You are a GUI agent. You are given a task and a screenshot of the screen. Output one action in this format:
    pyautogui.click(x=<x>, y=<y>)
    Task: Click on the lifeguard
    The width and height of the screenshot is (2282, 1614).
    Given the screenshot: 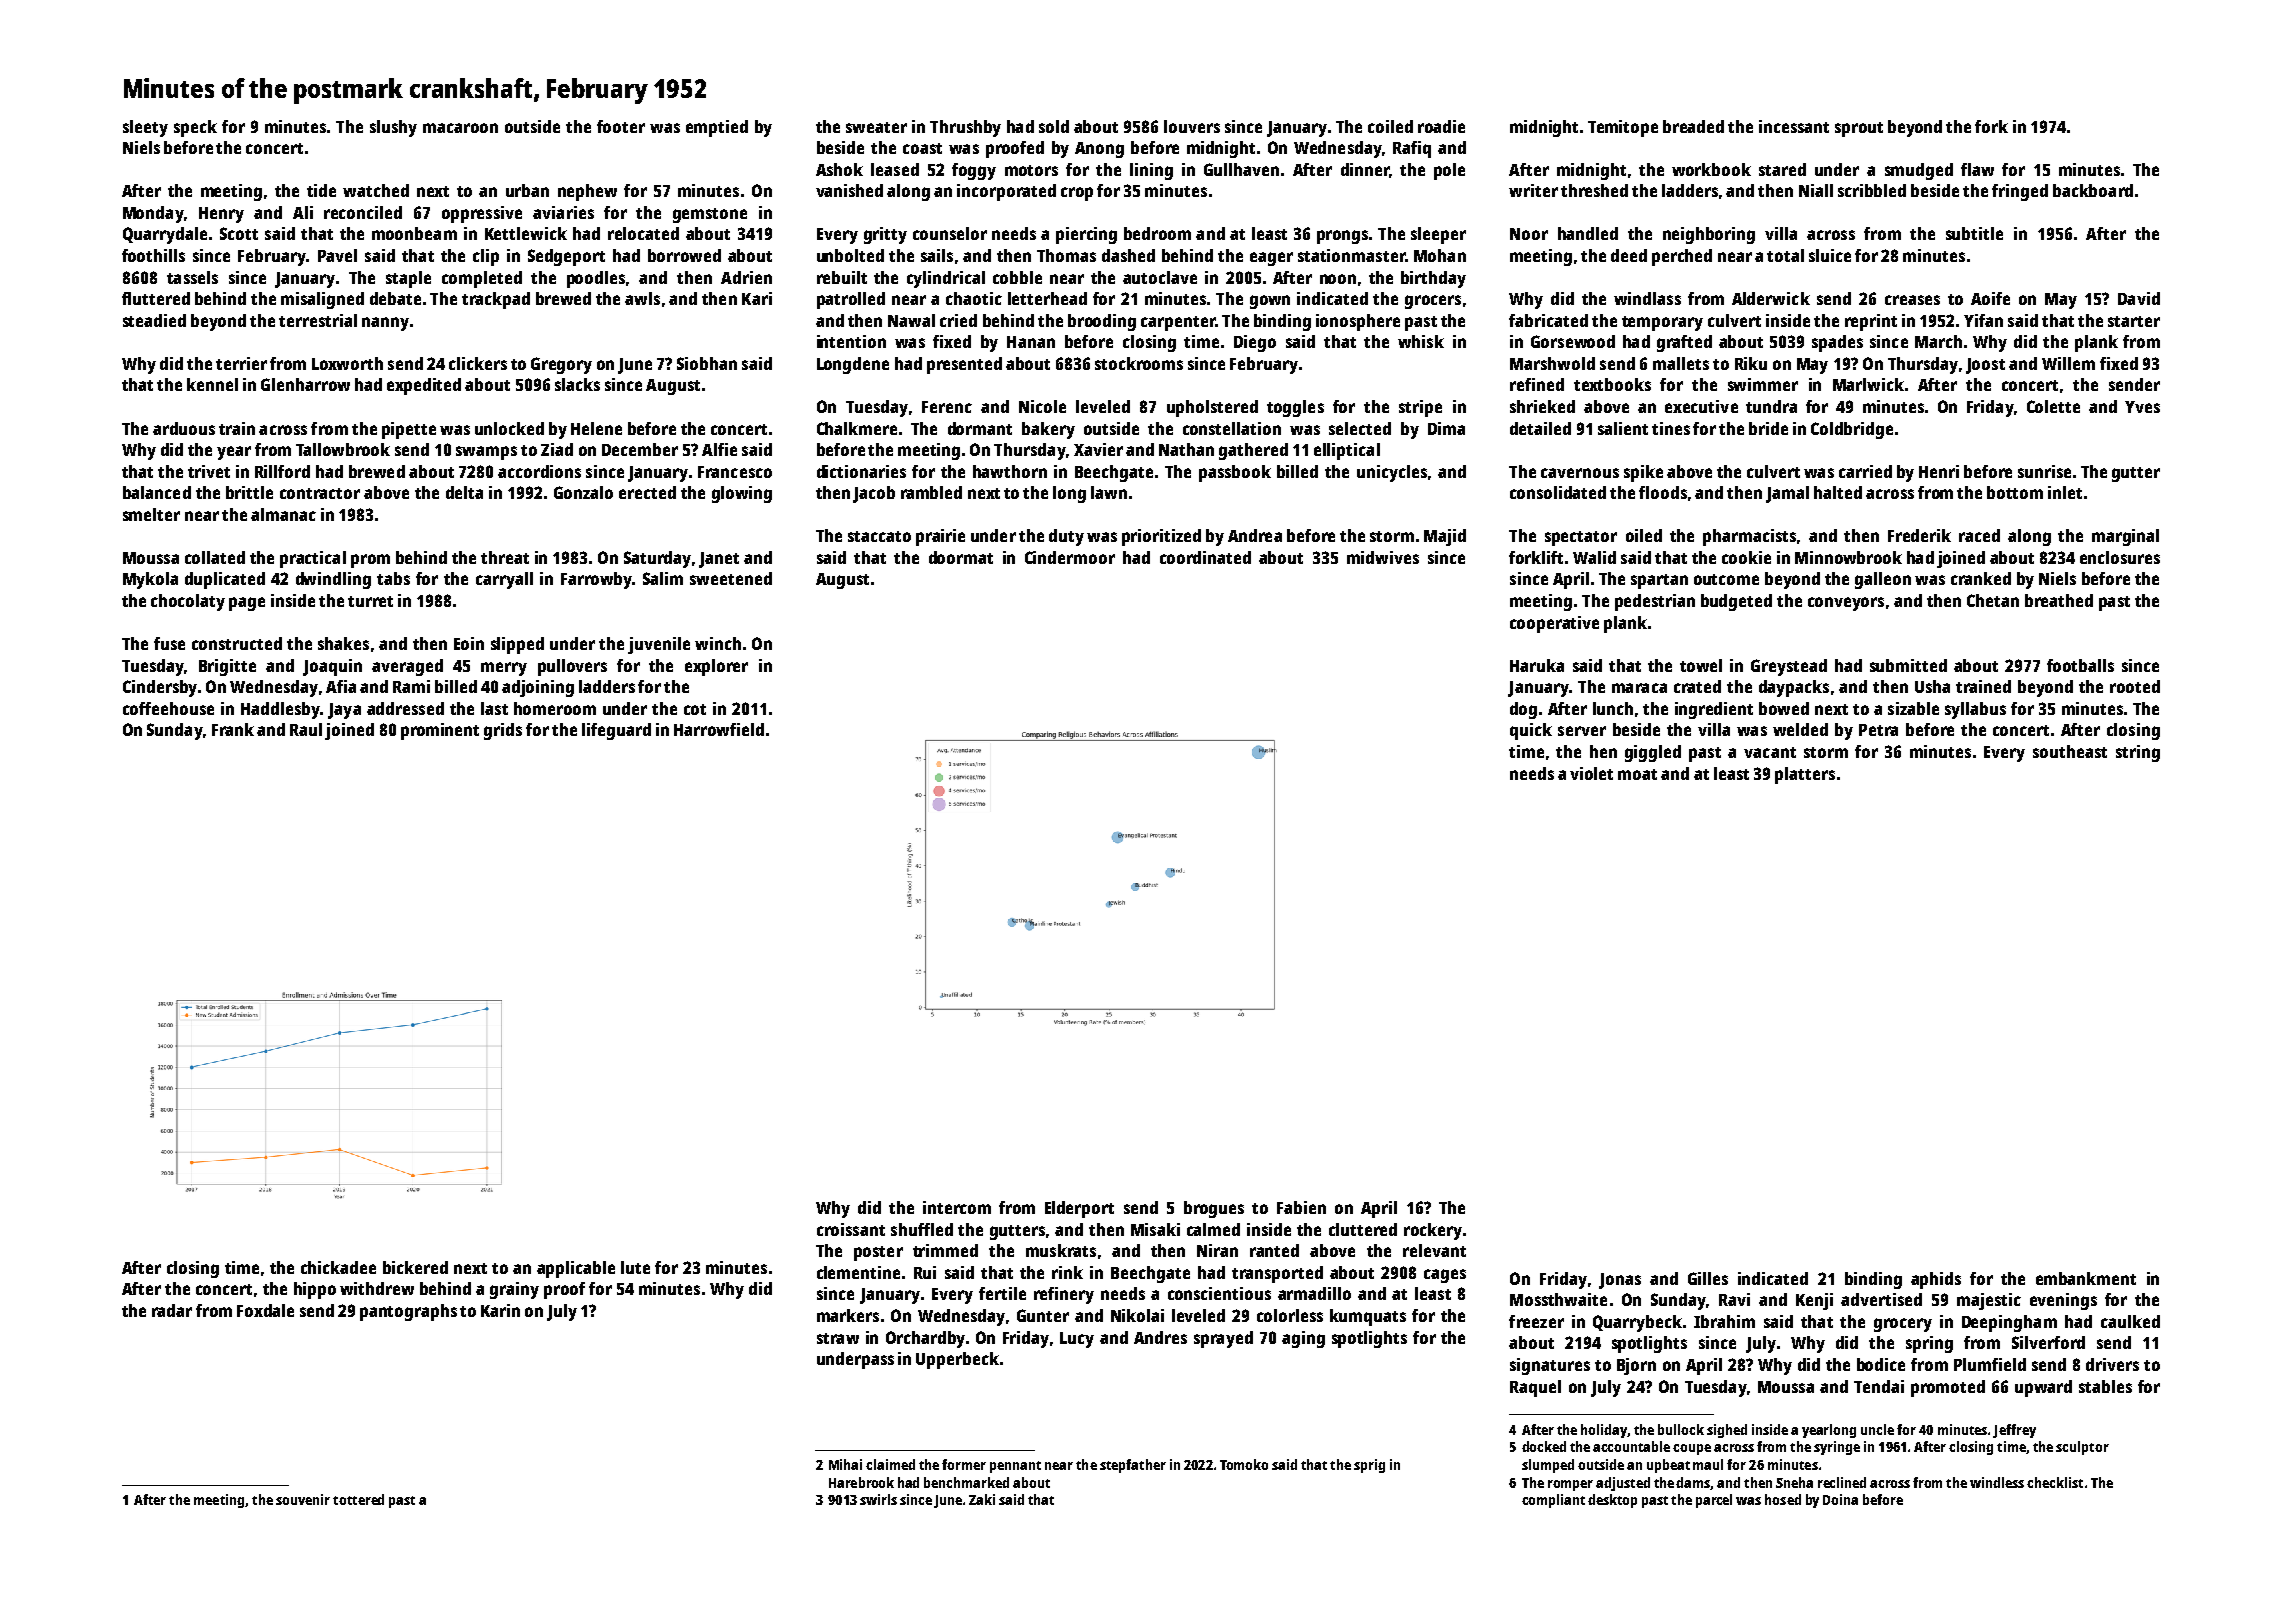 What is the action you would take?
    pyautogui.click(x=616, y=731)
